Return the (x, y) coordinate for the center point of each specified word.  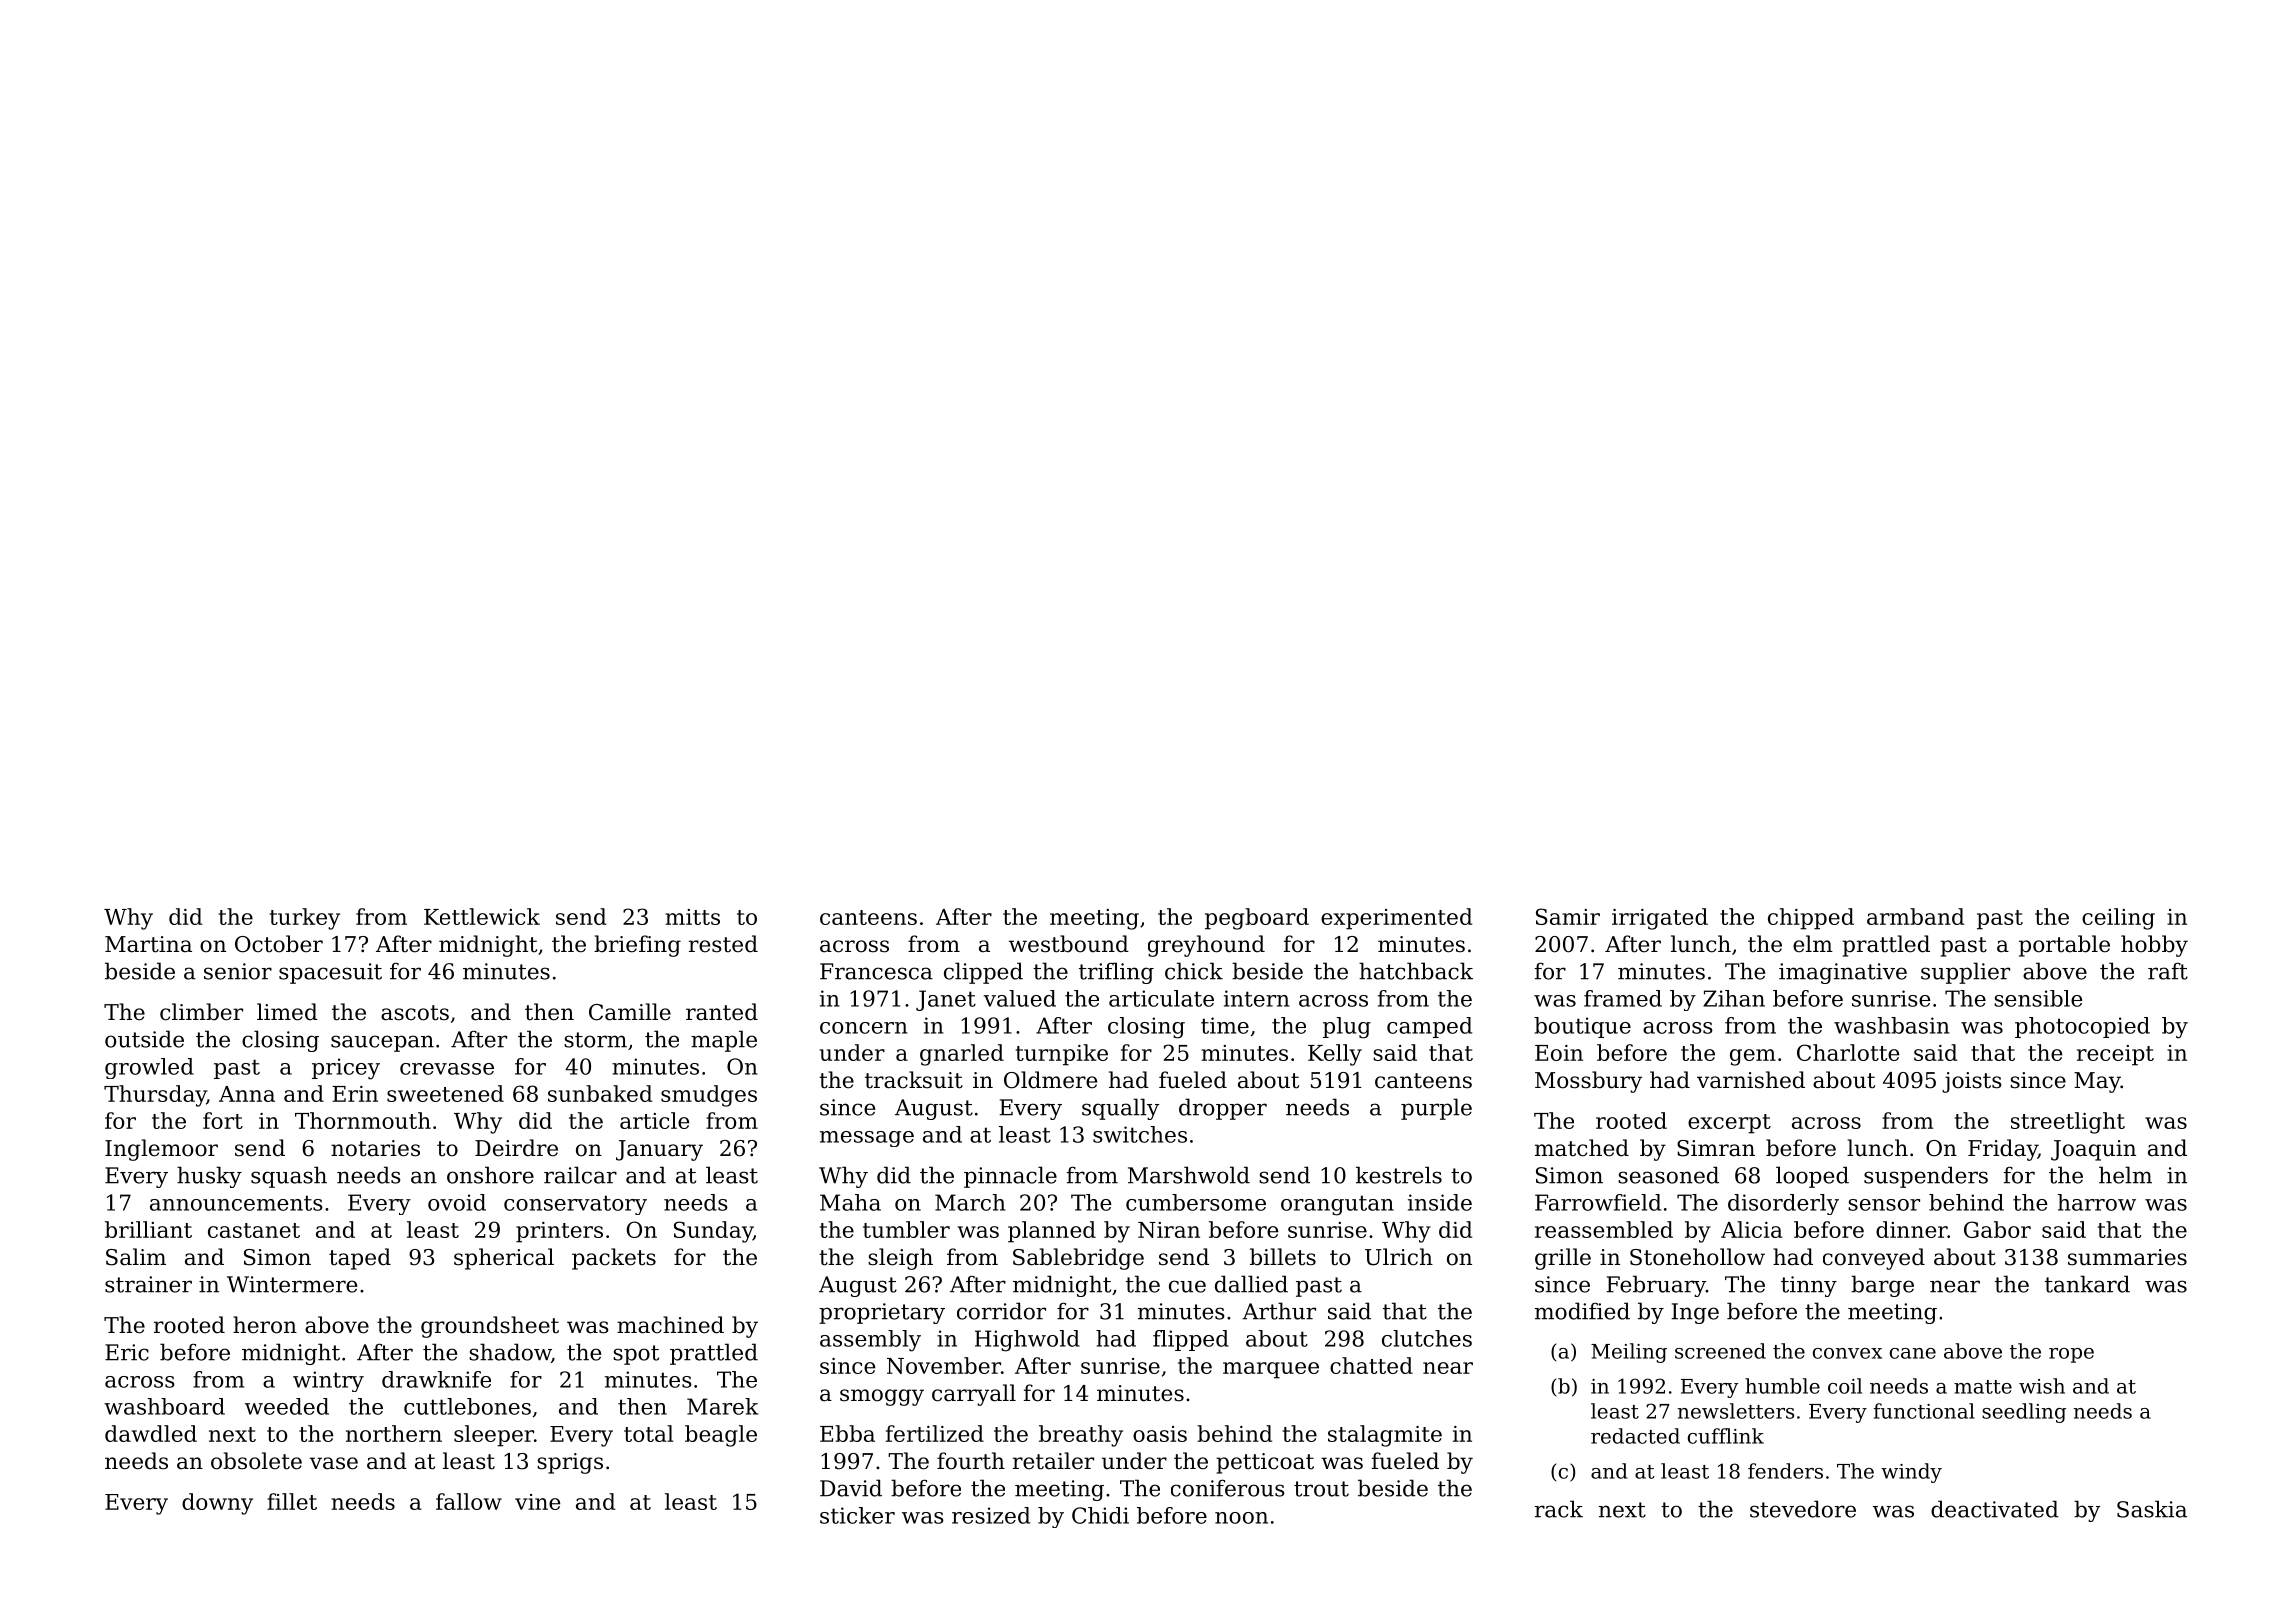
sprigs (570, 1463)
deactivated (1995, 1509)
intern (1257, 998)
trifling (1116, 973)
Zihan (1734, 998)
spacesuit (330, 973)
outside (144, 1039)
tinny (1809, 1286)
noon (1241, 1518)
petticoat (1265, 1463)
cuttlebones (467, 1406)
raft (2168, 971)
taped (360, 1259)
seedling (2024, 1413)
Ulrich (1399, 1257)
